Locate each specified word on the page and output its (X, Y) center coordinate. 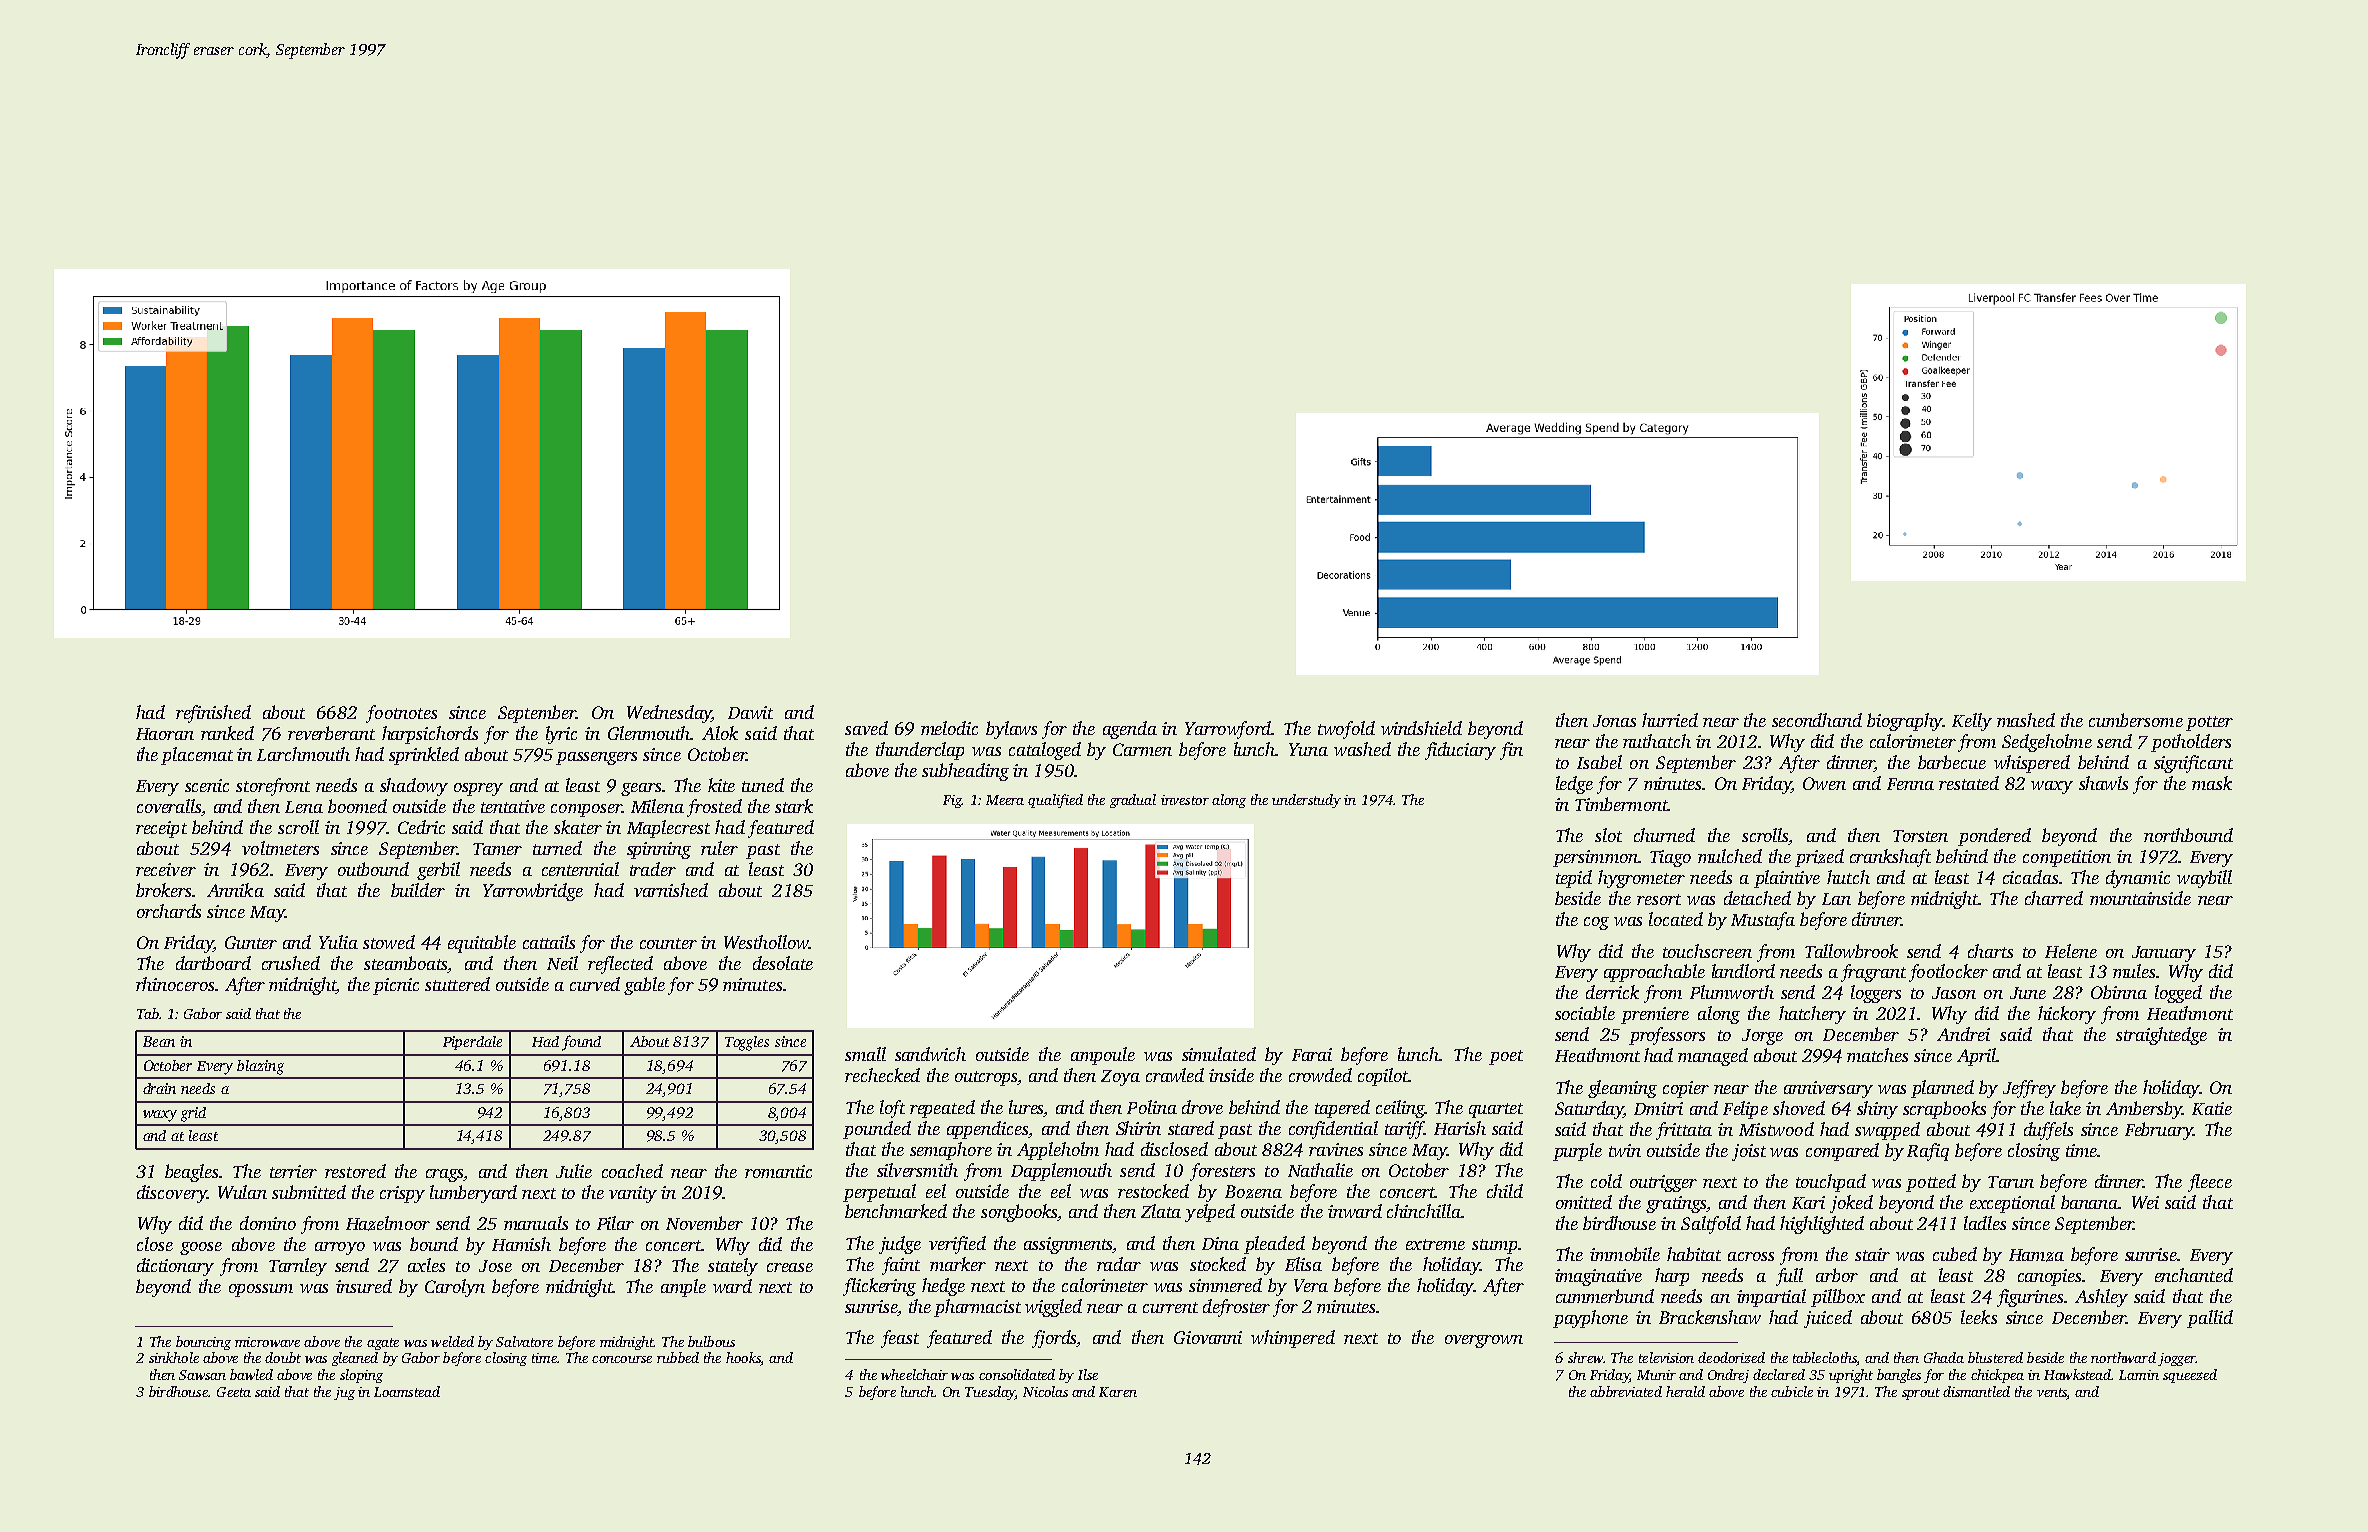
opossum (261, 1290)
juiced (1828, 1319)
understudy (1306, 801)
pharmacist (977, 1308)
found (581, 1043)
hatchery (1812, 1015)
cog (1596, 923)
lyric (561, 735)
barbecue (1952, 762)
